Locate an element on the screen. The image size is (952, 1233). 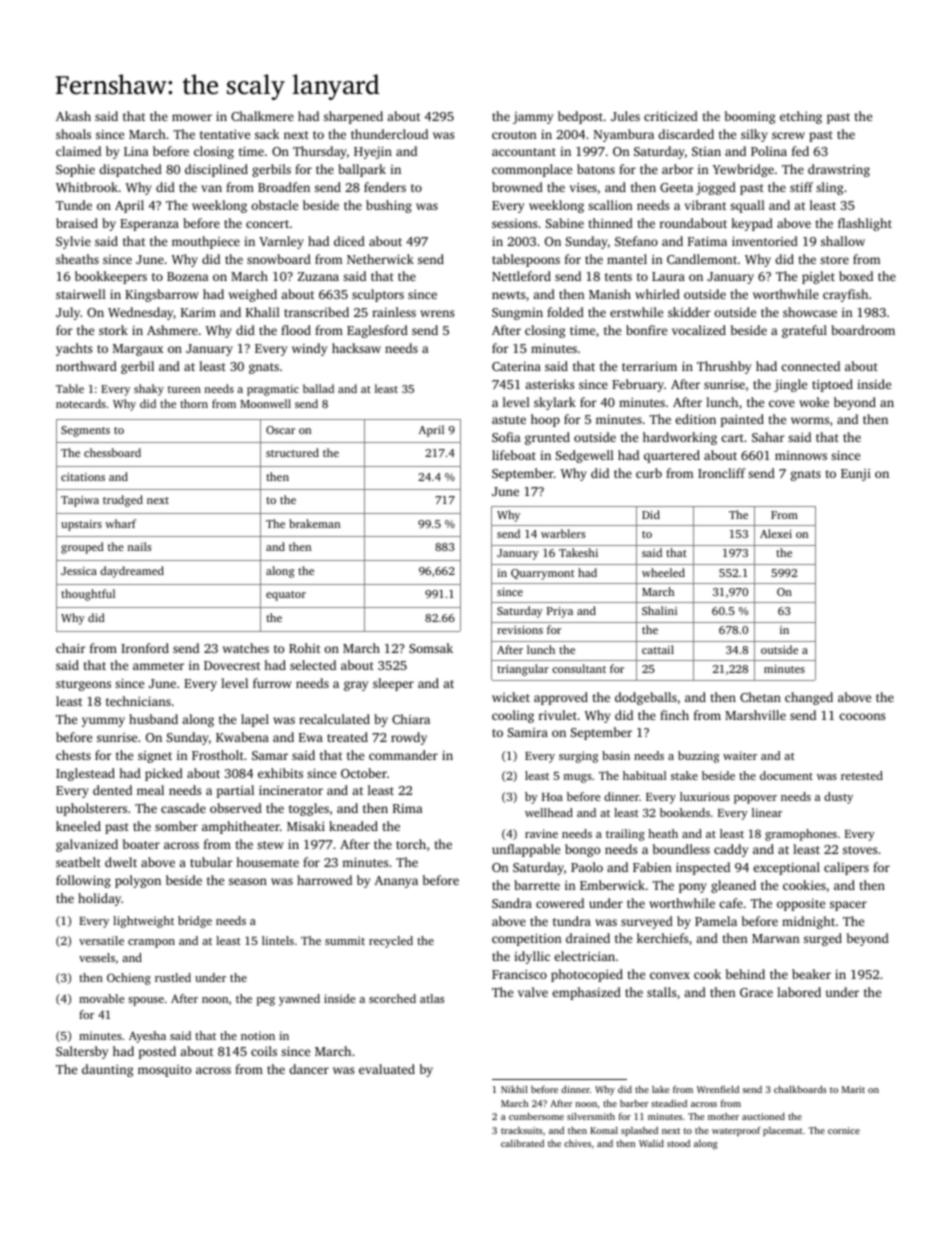
Samira is located at coordinates (528, 732).
